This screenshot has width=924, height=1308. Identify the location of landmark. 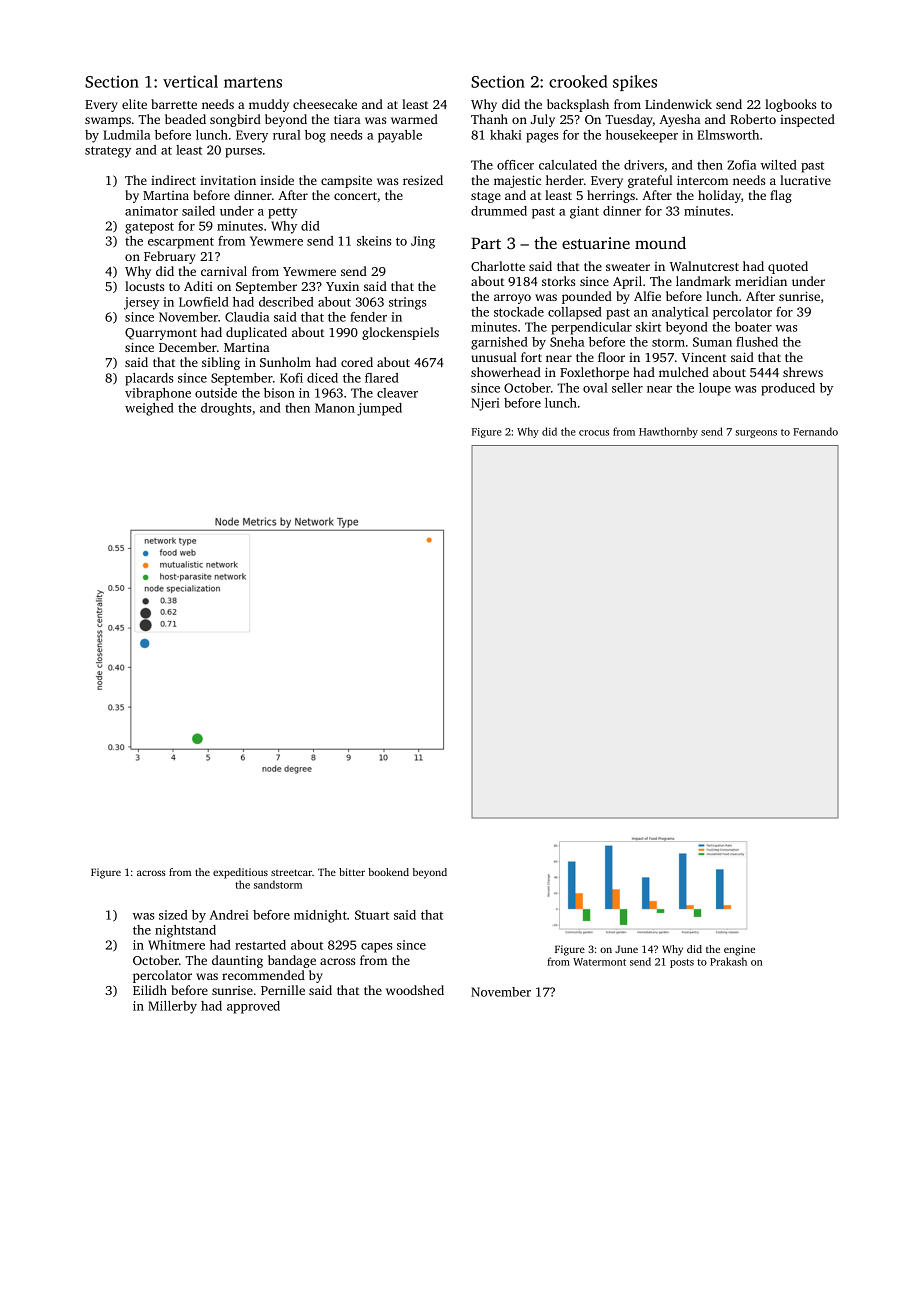
(703, 281).
